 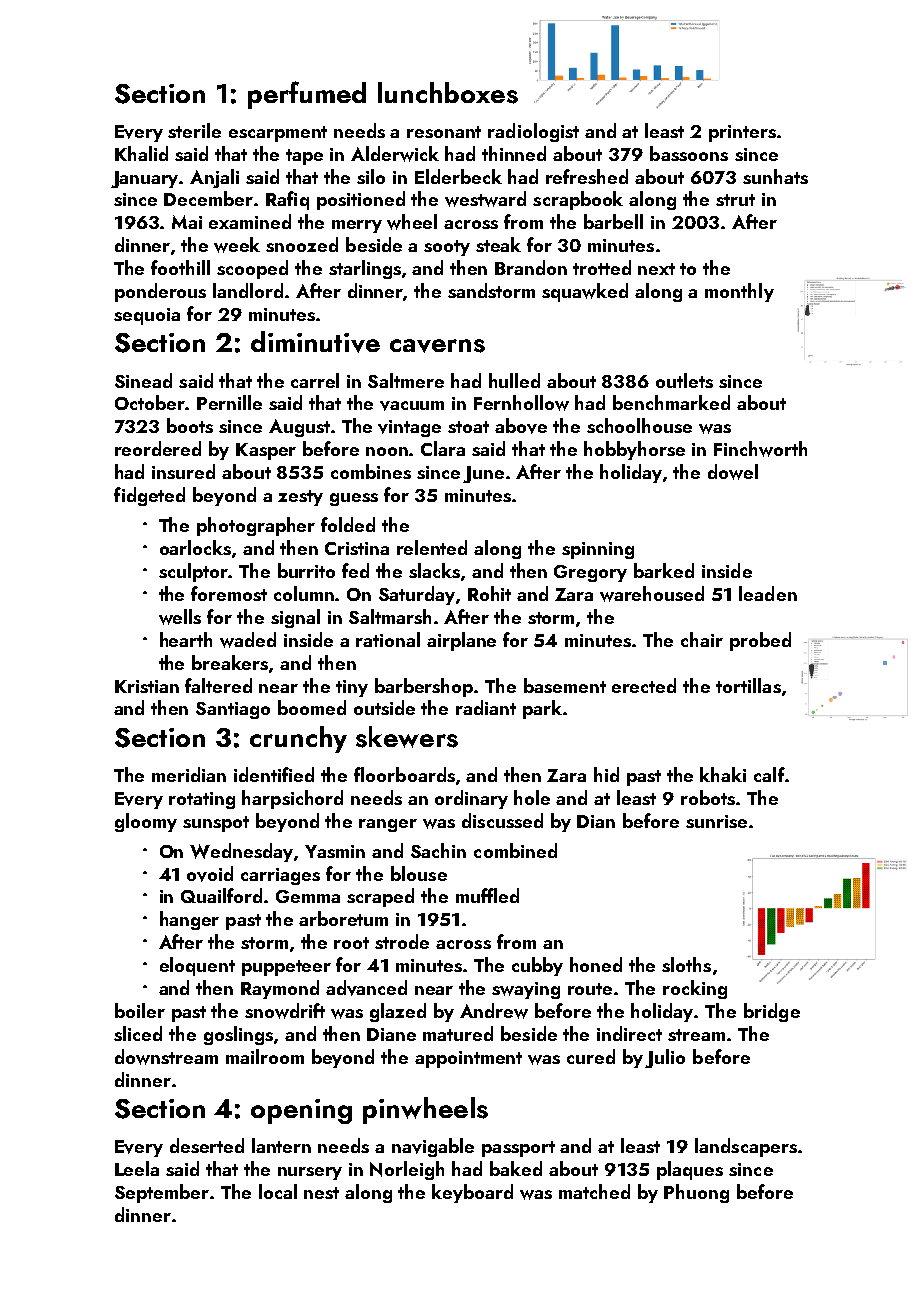 I want to click on identified, so click(x=274, y=774).
